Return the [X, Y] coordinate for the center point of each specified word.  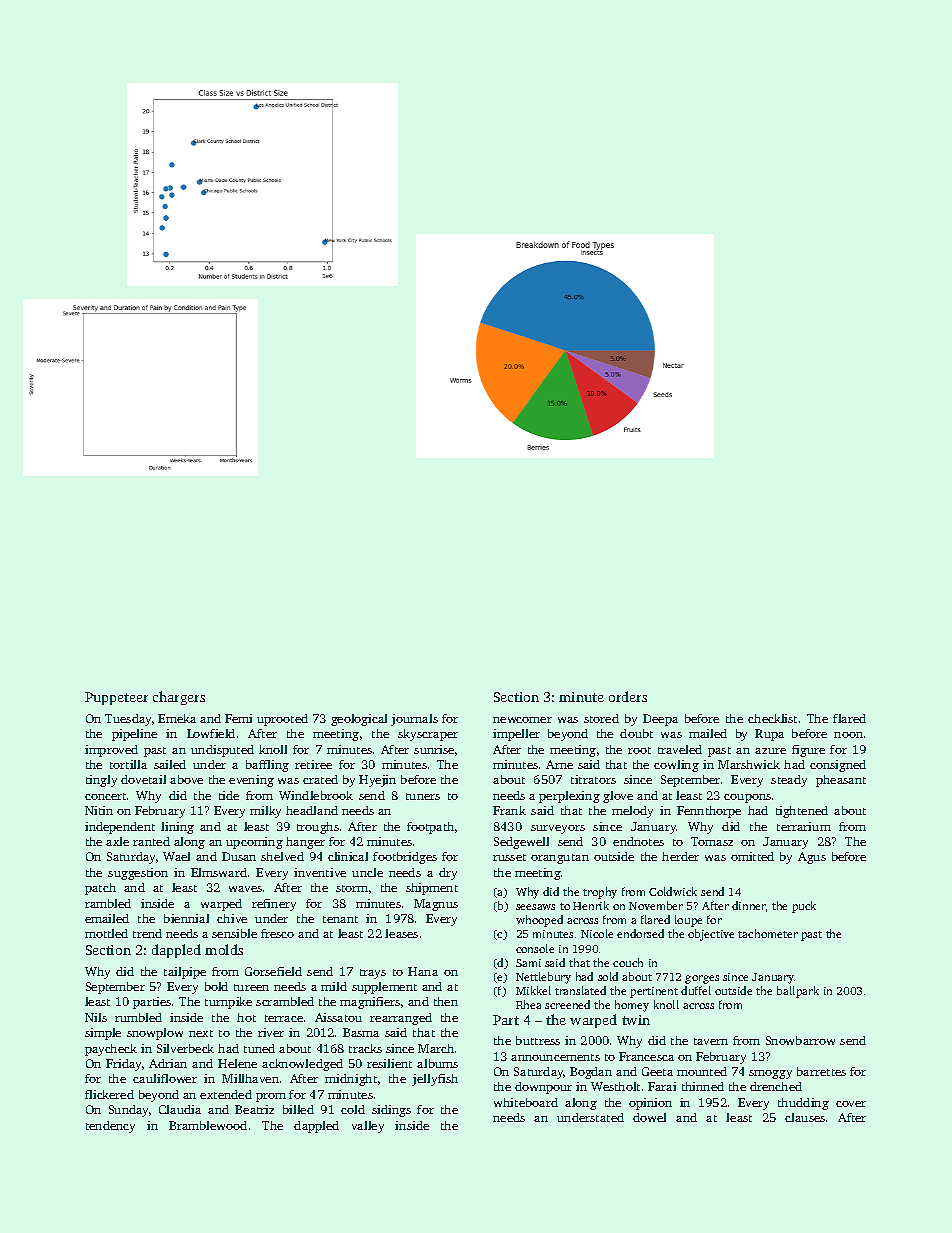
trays [373, 974]
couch [628, 962]
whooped [539, 921]
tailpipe [185, 973]
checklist [772, 718]
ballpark [798, 992]
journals [414, 720]
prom [271, 1097]
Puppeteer [116, 698]
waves [245, 889]
